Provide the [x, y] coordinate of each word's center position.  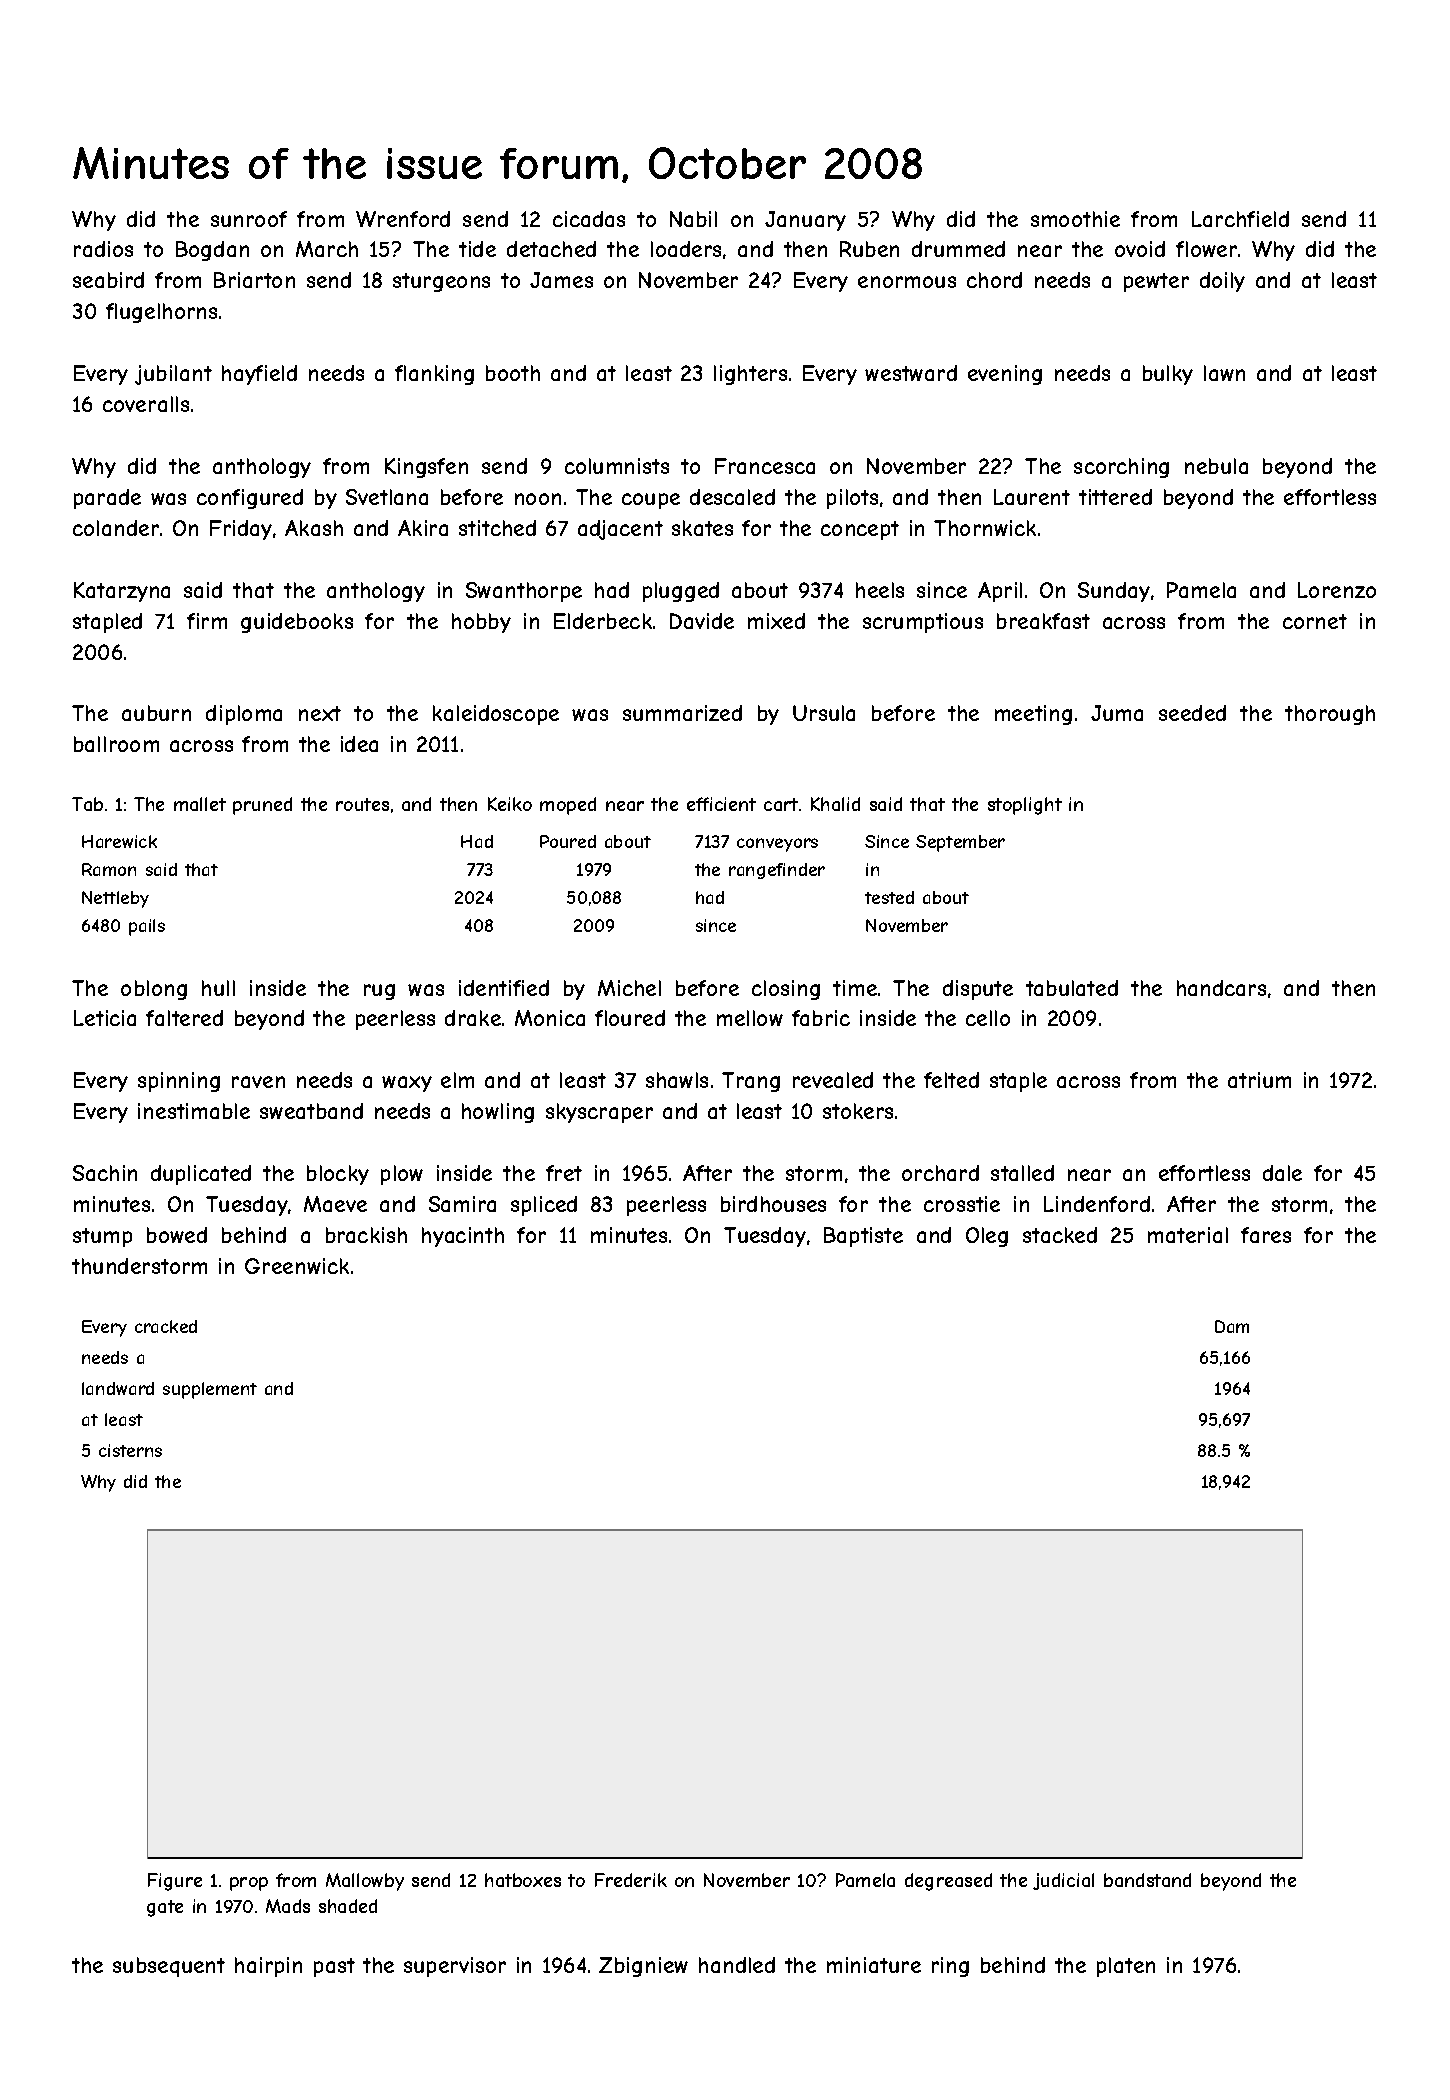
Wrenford [403, 219]
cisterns [130, 1450]
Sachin [105, 1173]
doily [1222, 282]
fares [1266, 1235]
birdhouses [773, 1204]
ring [950, 1967]
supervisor [455, 1967]
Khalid [835, 804]
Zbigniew [643, 1967]
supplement [210, 1390]
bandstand [1147, 1880]
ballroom [116, 744]
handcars [1221, 988]
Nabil [693, 219]
